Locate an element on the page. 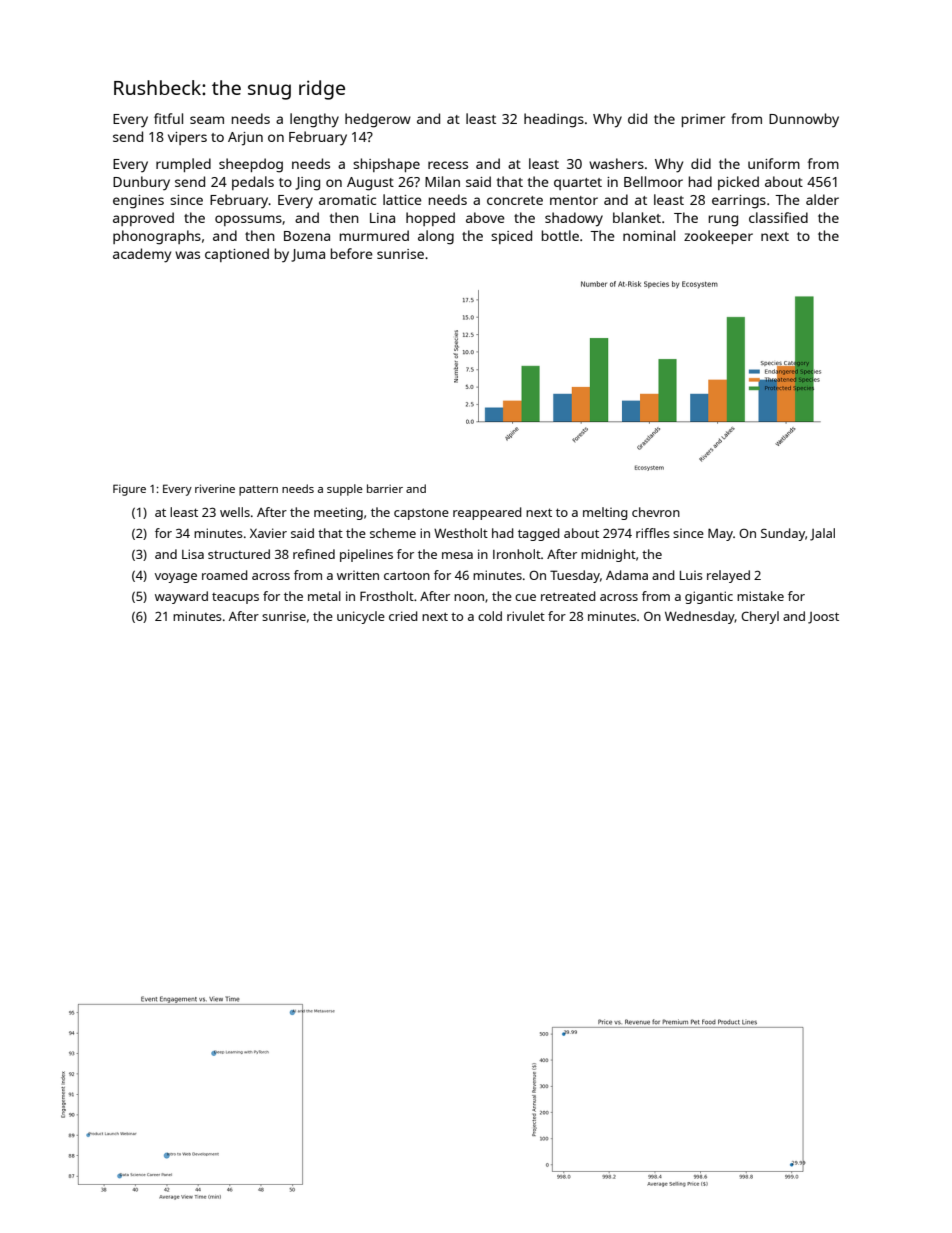  barrier is located at coordinates (385, 488).
